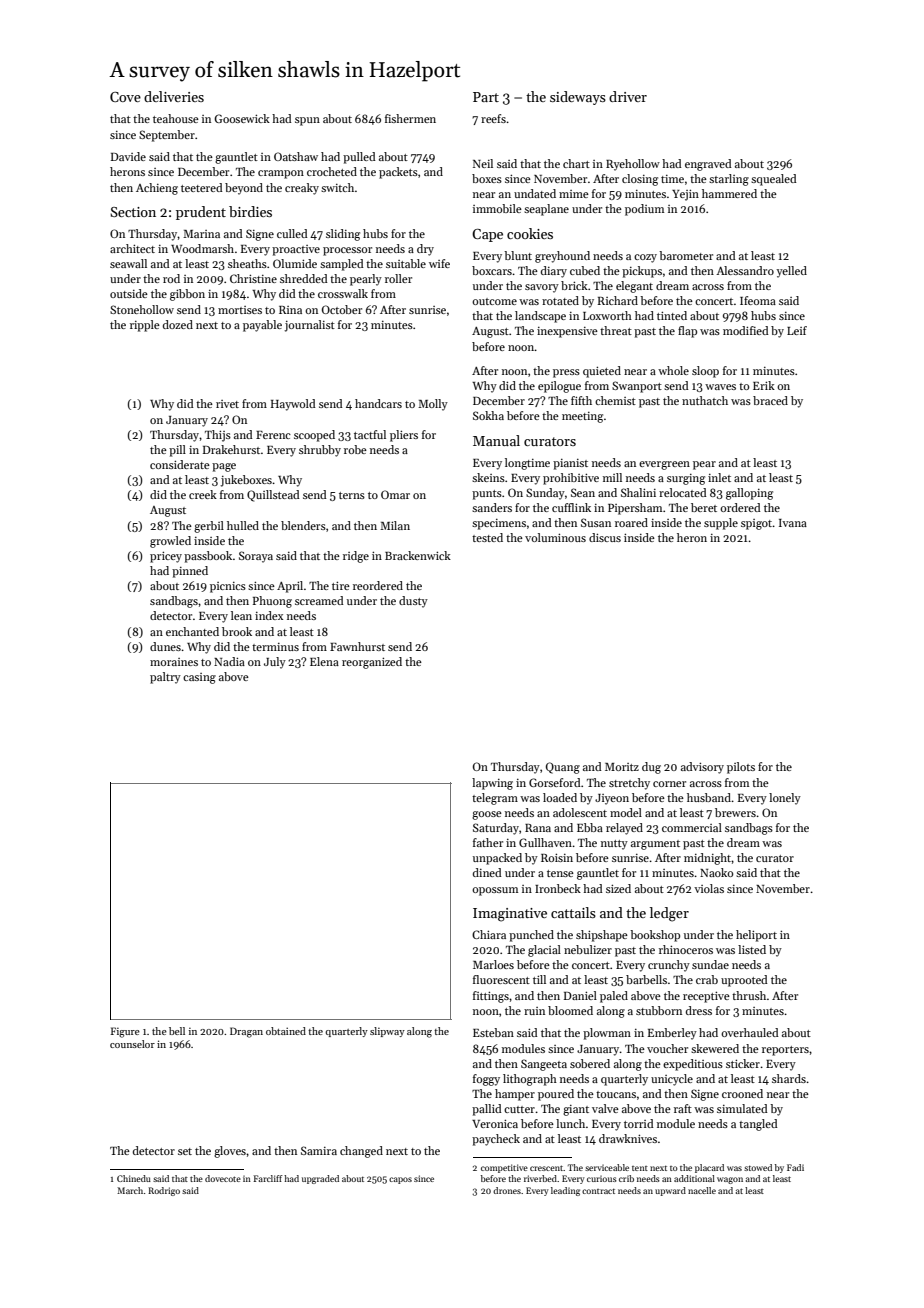 Image resolution: width=924 pixels, height=1308 pixels. I want to click on Fawnhurst, so click(357, 646).
